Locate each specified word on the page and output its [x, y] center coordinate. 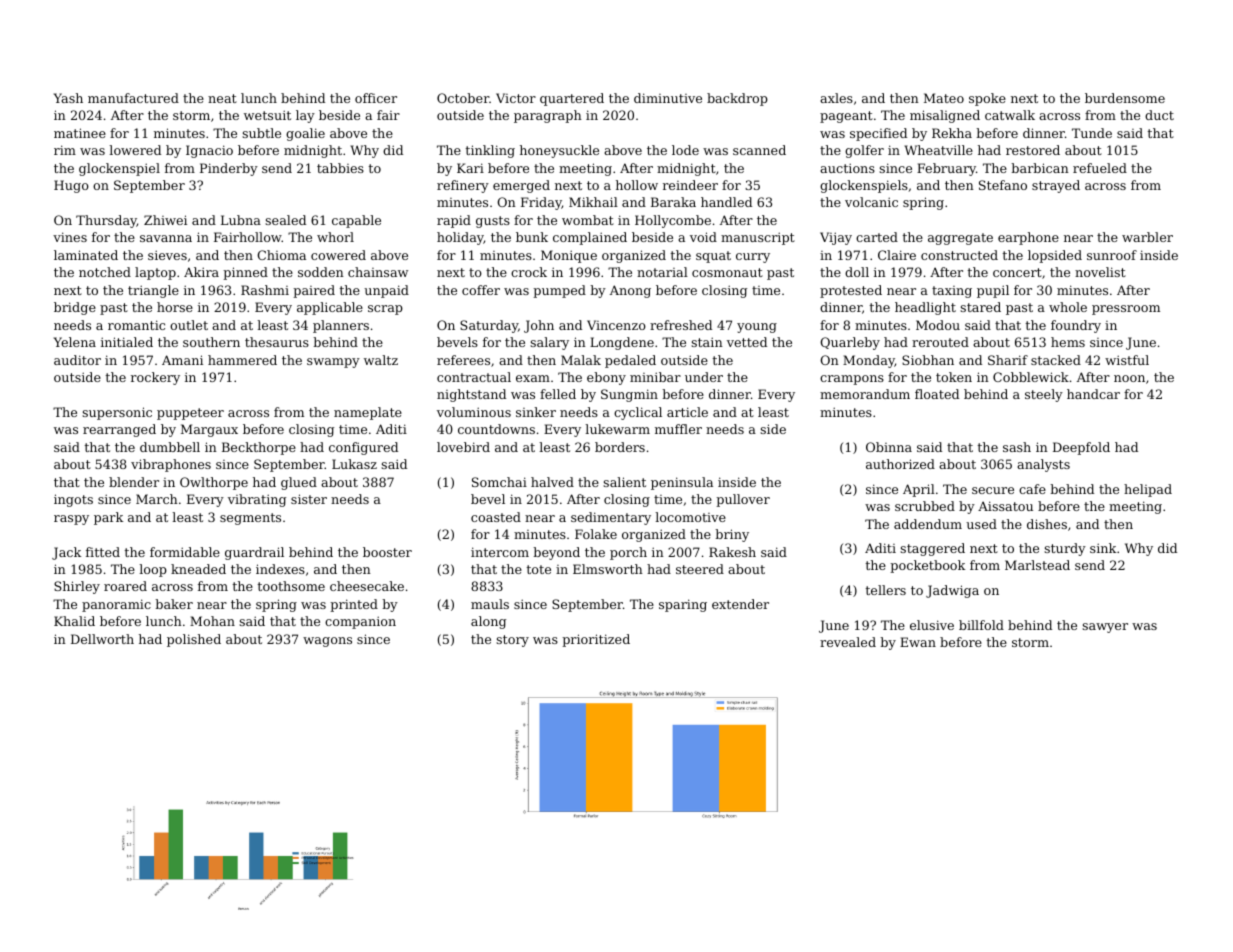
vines [70, 237]
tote [539, 569]
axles [836, 98]
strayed [1056, 186]
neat [222, 98]
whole [1068, 307]
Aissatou [1005, 506]
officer [376, 98]
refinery [463, 186]
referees [463, 360]
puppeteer [190, 414]
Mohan [212, 621]
